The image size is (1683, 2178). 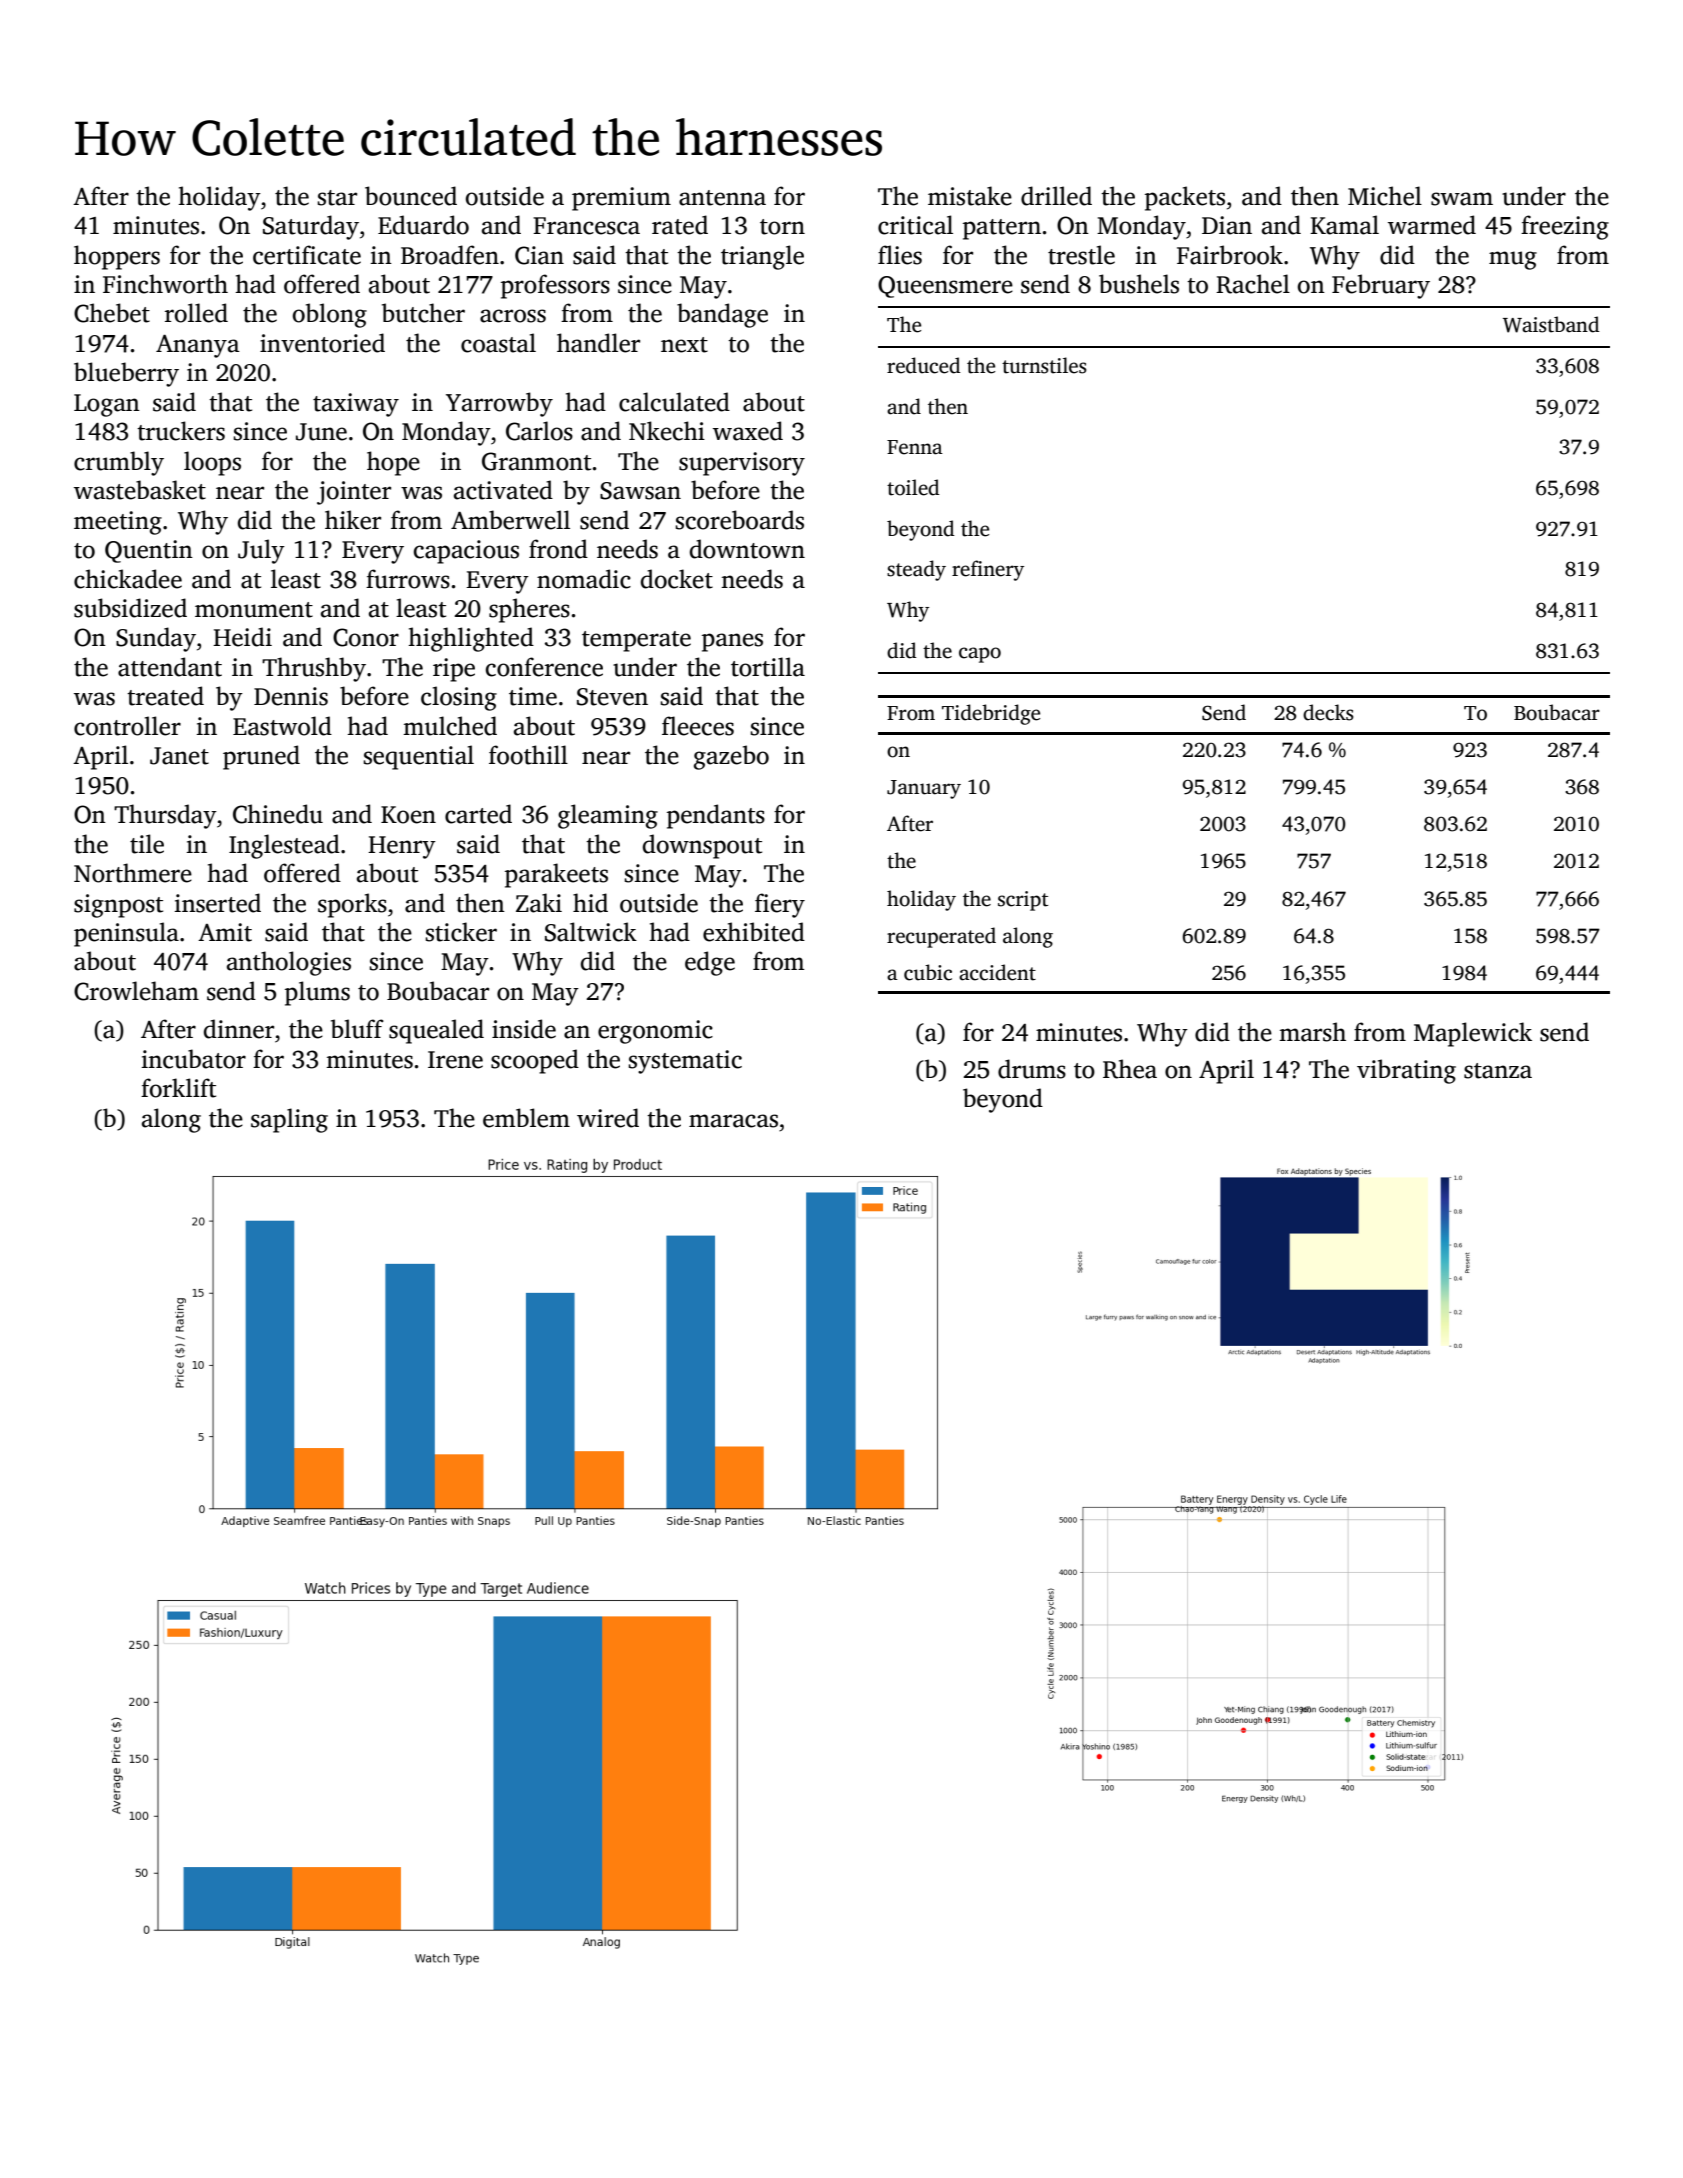 What do you see at coordinates (988, 570) in the screenshot?
I see `refinery` at bounding box center [988, 570].
